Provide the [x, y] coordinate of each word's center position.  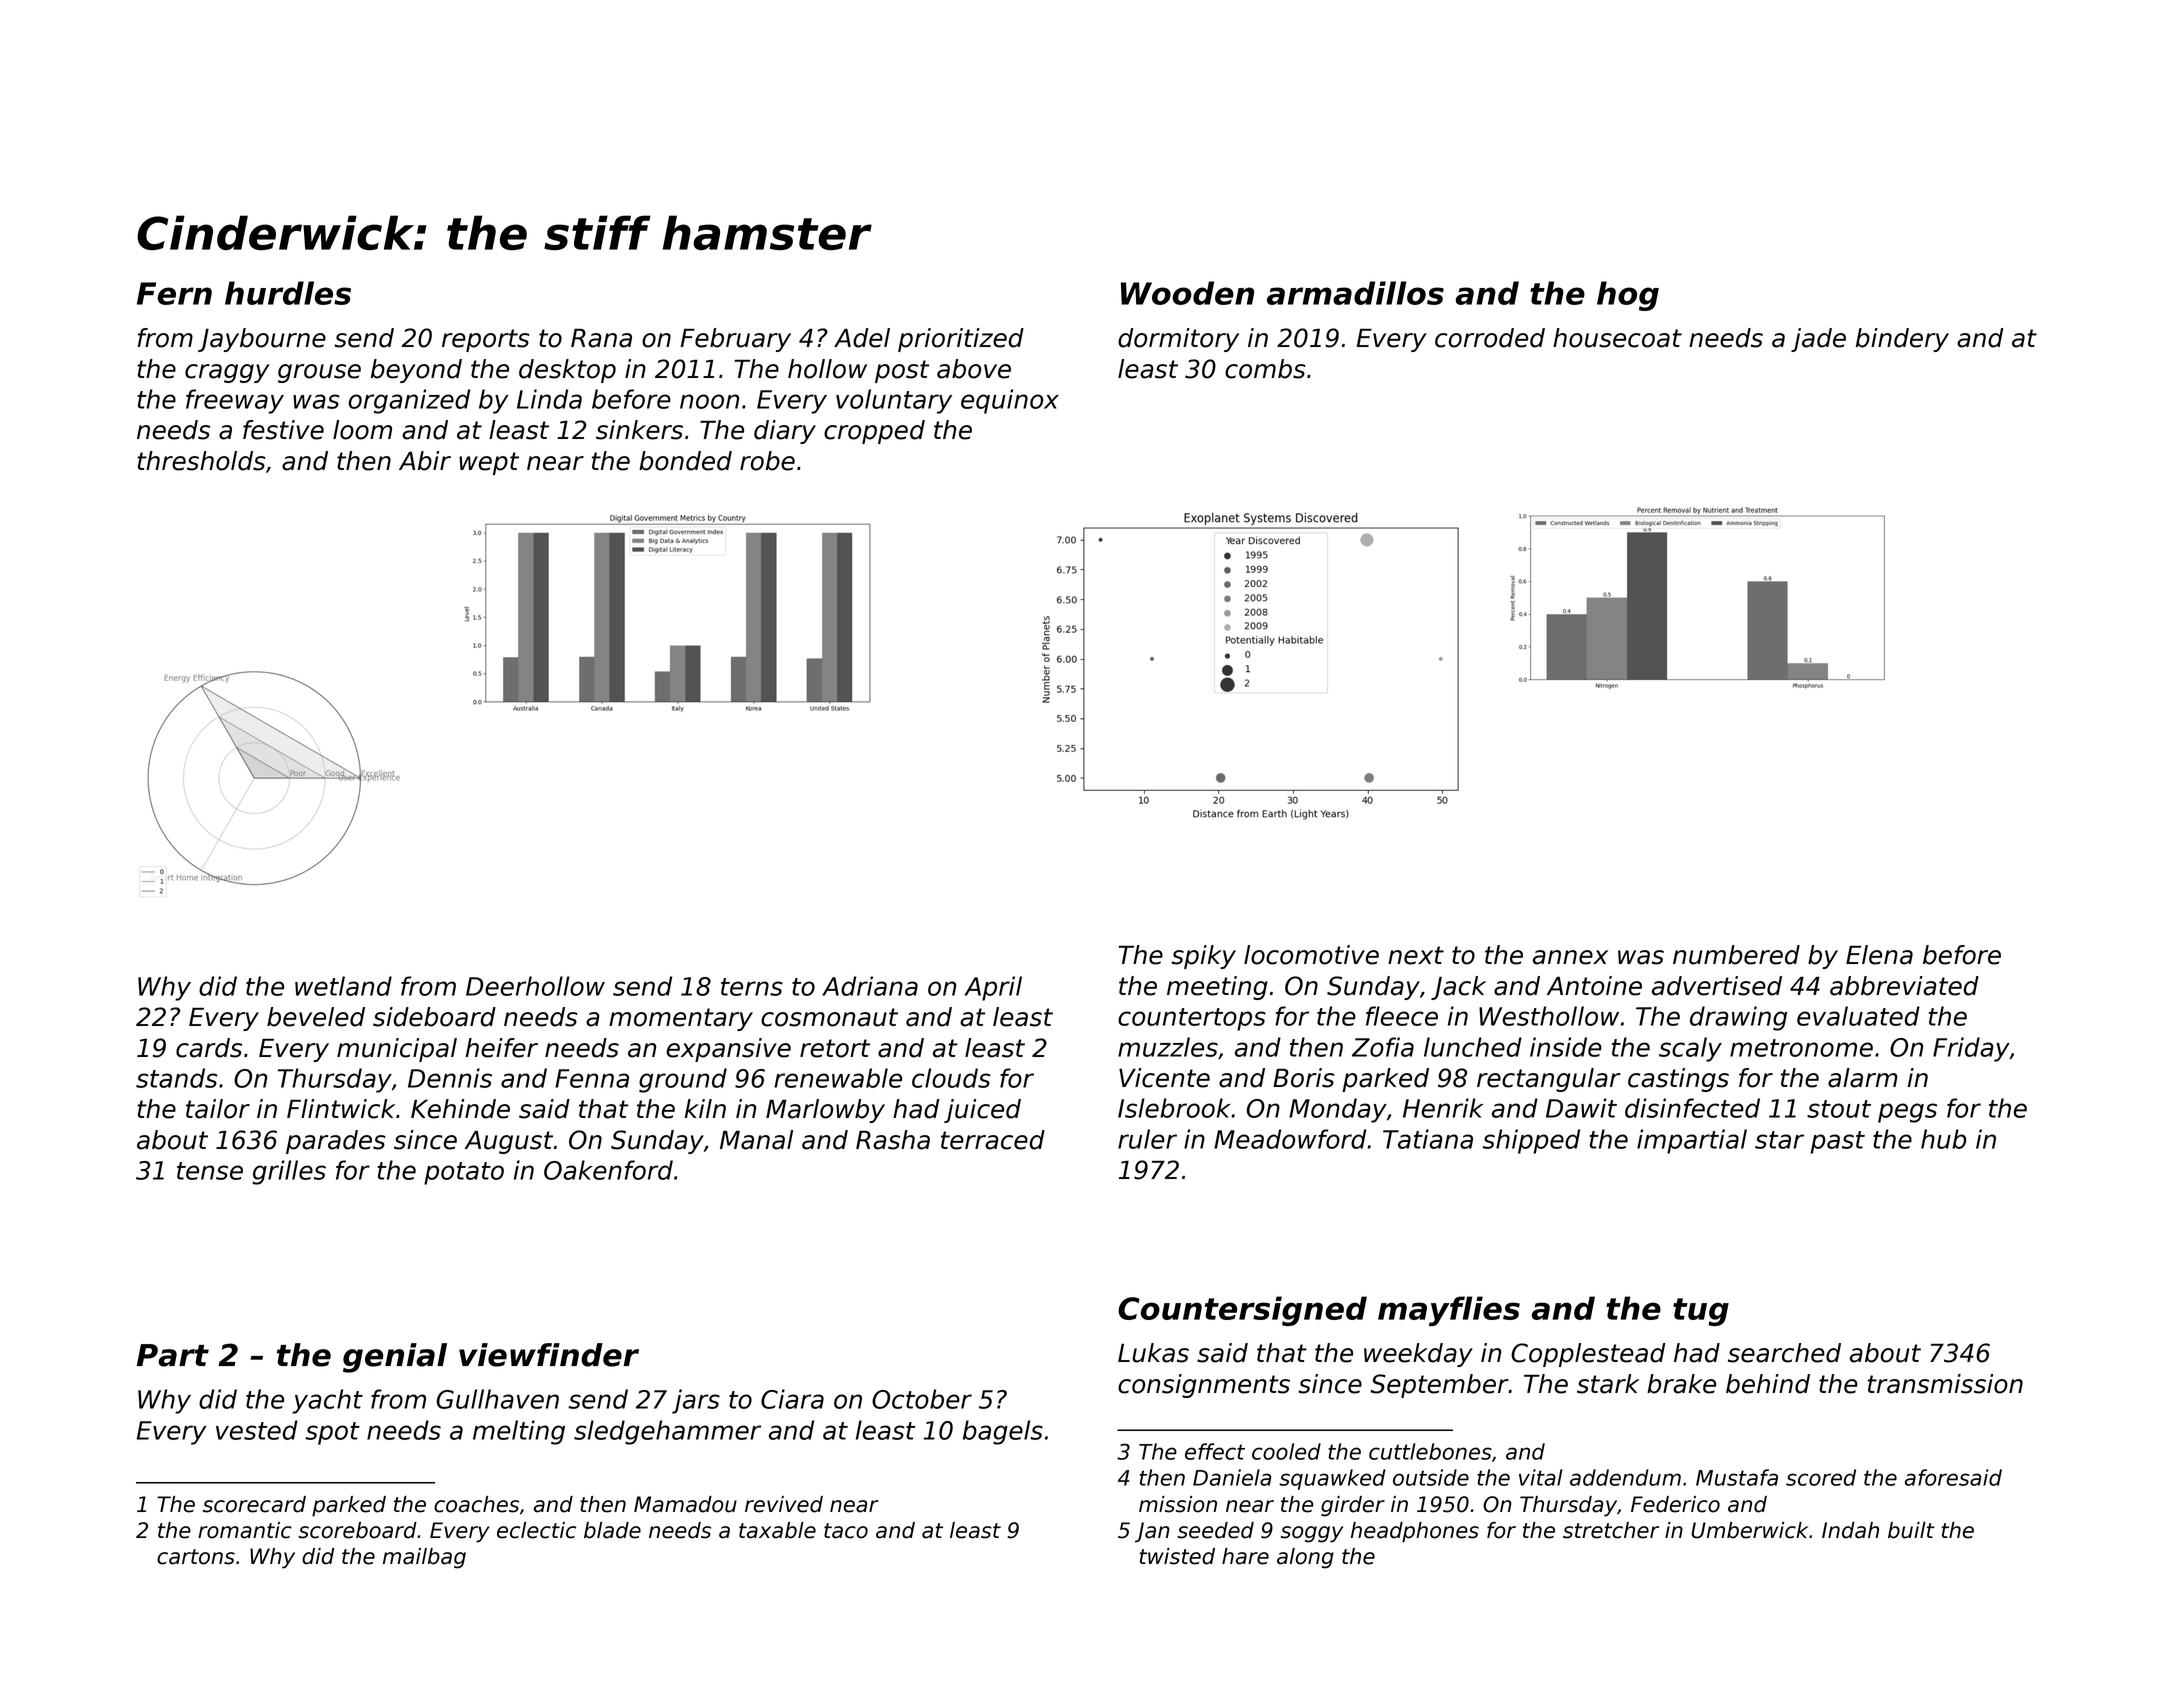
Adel [862, 338]
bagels [1003, 1432]
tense [210, 1171]
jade [1818, 340]
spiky [1203, 957]
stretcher [1611, 1530]
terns [752, 987]
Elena [1879, 955]
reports [486, 340]
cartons [196, 1557]
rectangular [1549, 1080]
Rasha [893, 1140]
